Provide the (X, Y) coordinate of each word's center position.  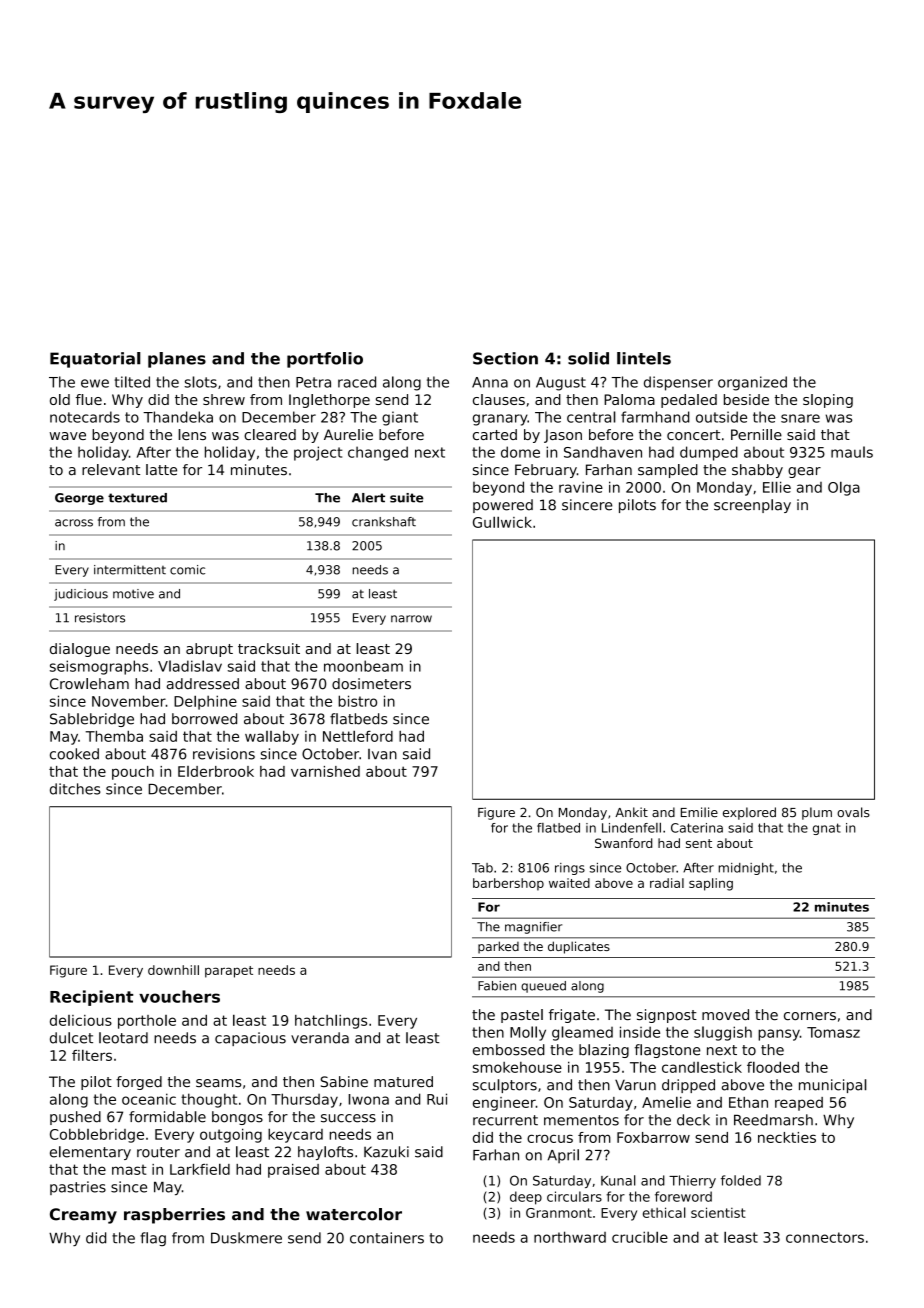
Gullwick (502, 522)
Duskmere (246, 1238)
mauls (852, 452)
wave (68, 436)
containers (387, 1238)
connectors (825, 1237)
